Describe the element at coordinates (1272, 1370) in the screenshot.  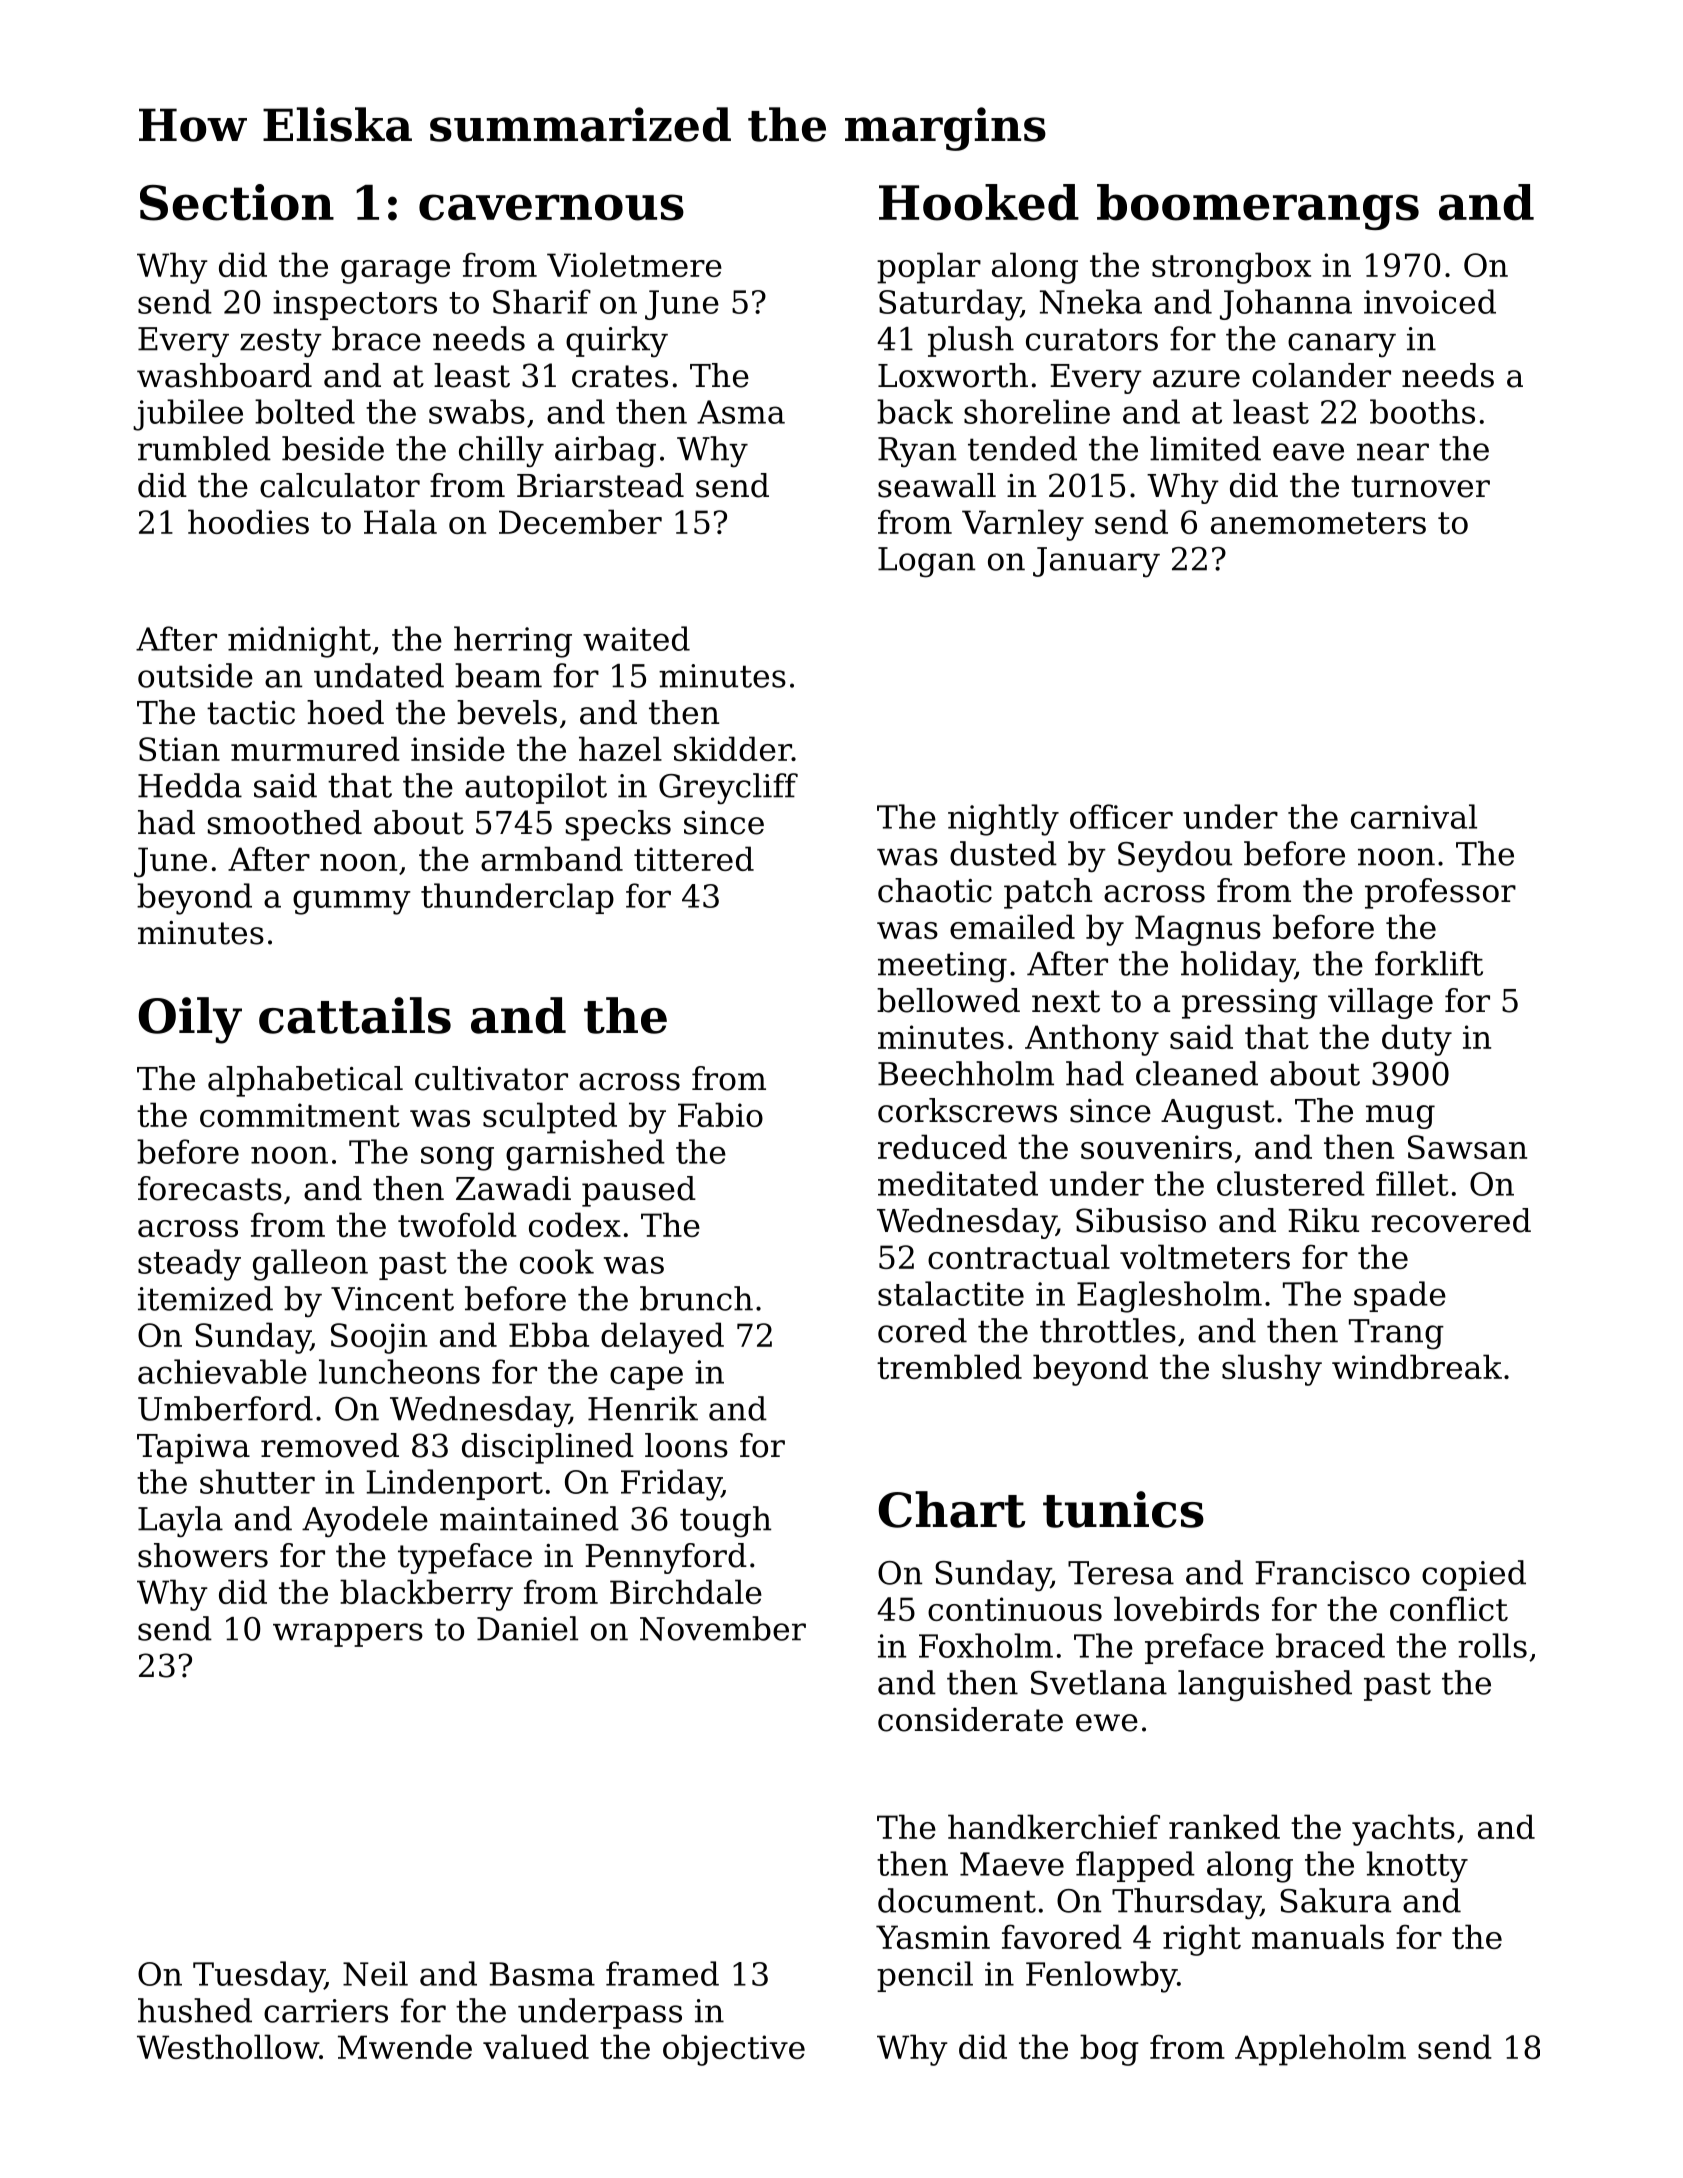
I see `slushy` at that location.
